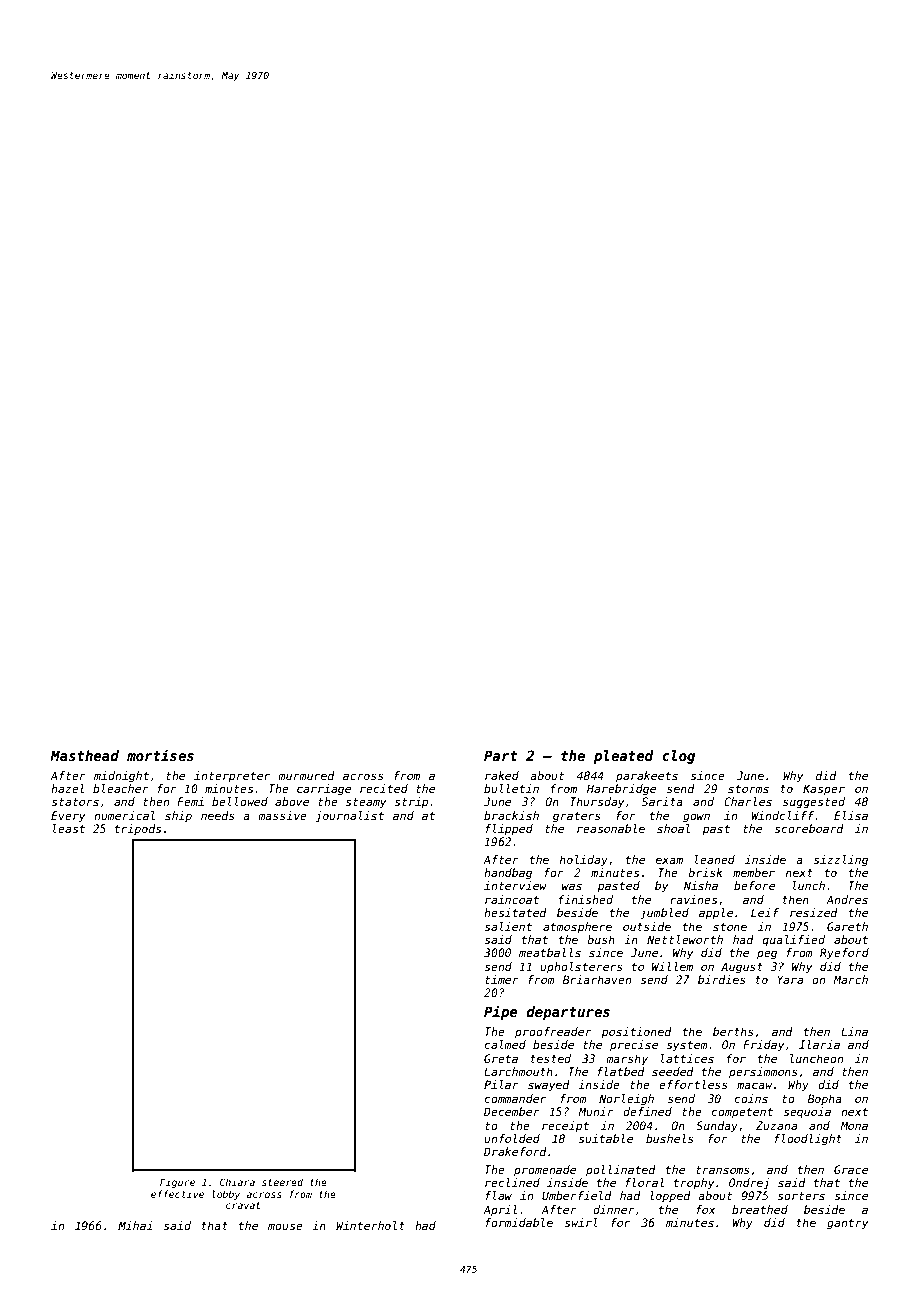 The width and height of the page is (920, 1307). Describe the element at coordinates (515, 1098) in the page. I see `commander` at that location.
